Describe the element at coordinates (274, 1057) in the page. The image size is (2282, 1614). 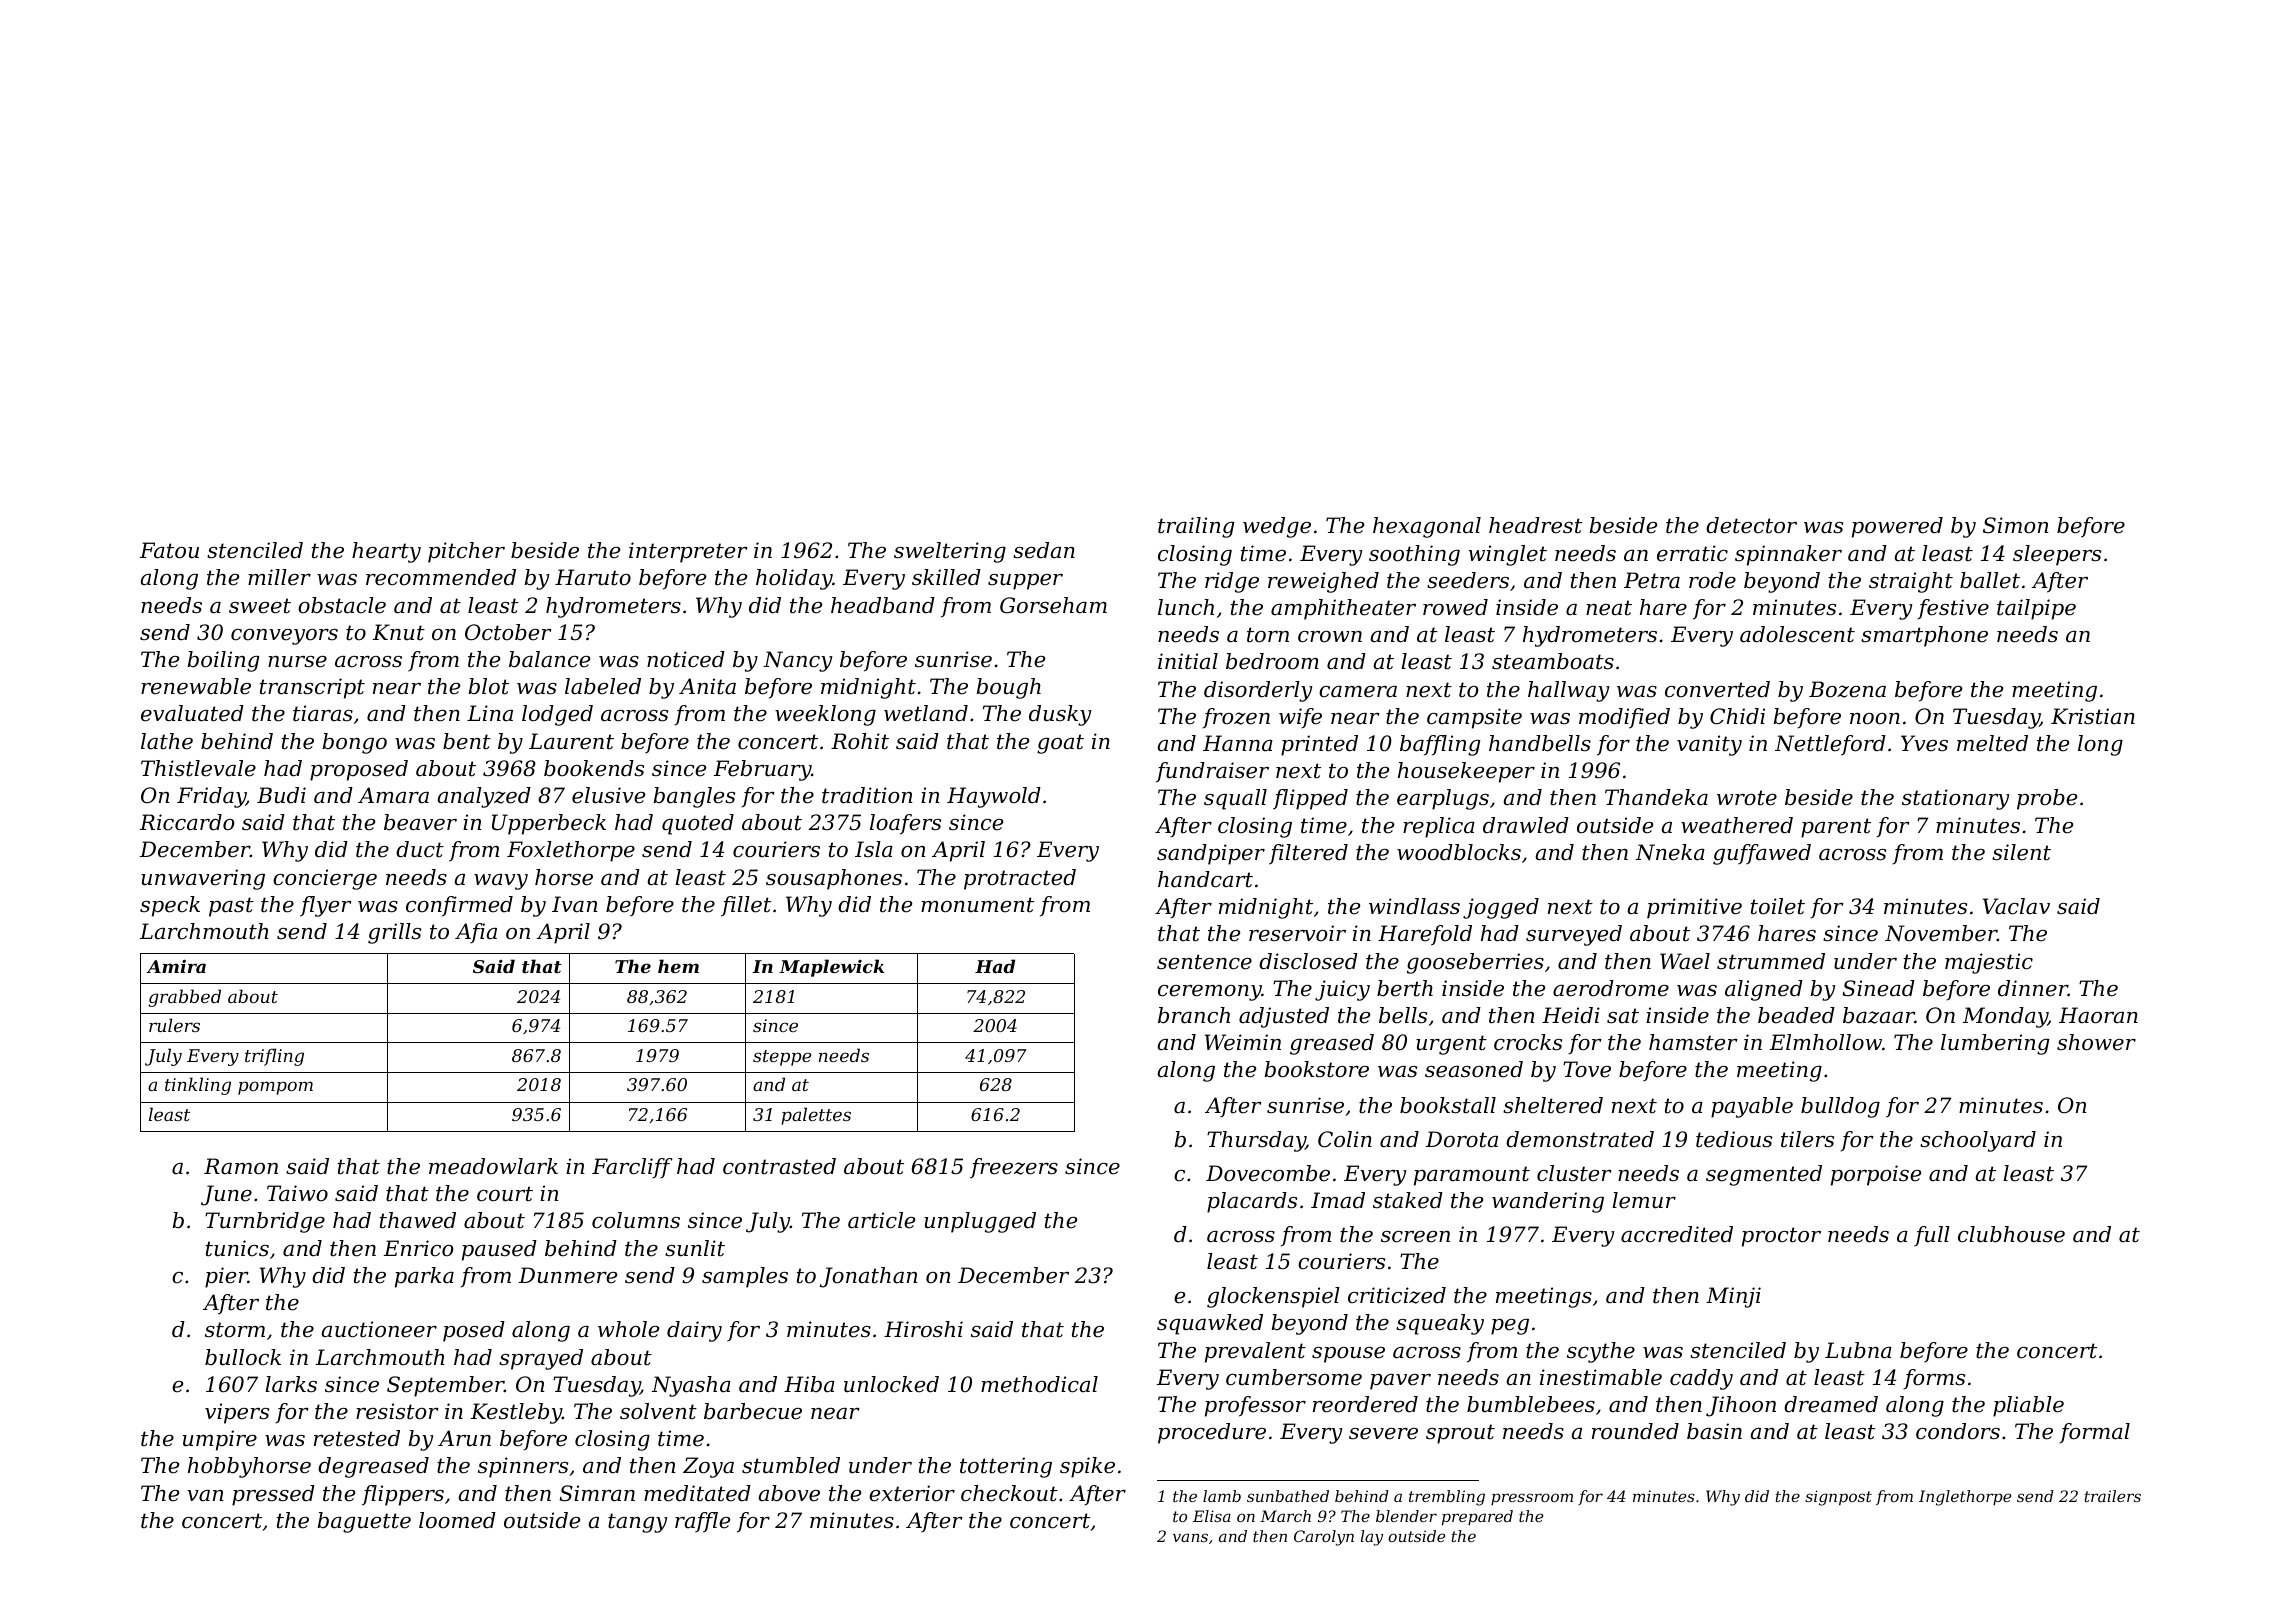
I see `trifling` at that location.
